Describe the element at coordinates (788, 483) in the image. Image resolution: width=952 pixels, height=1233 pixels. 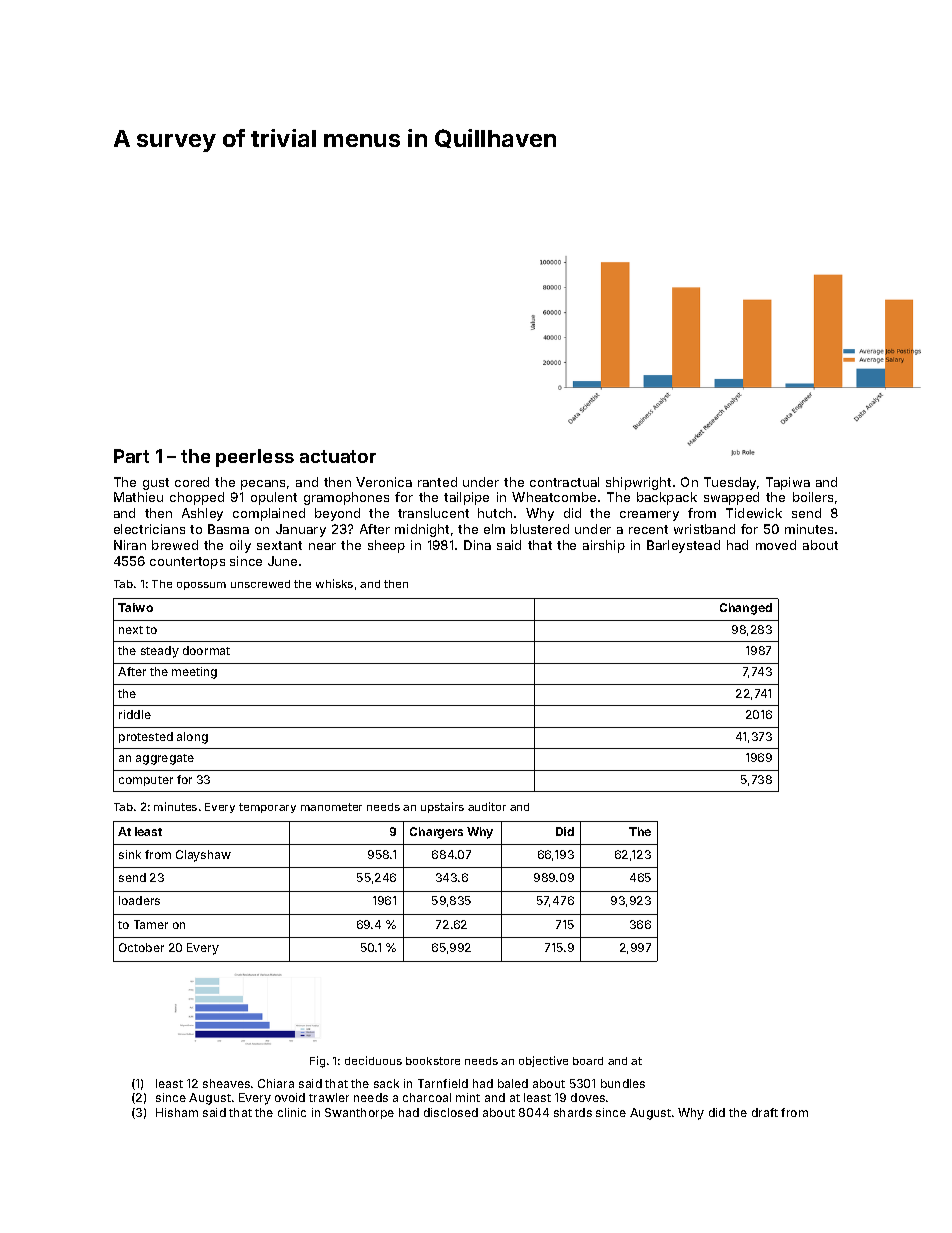
I see `Tapiwa` at that location.
